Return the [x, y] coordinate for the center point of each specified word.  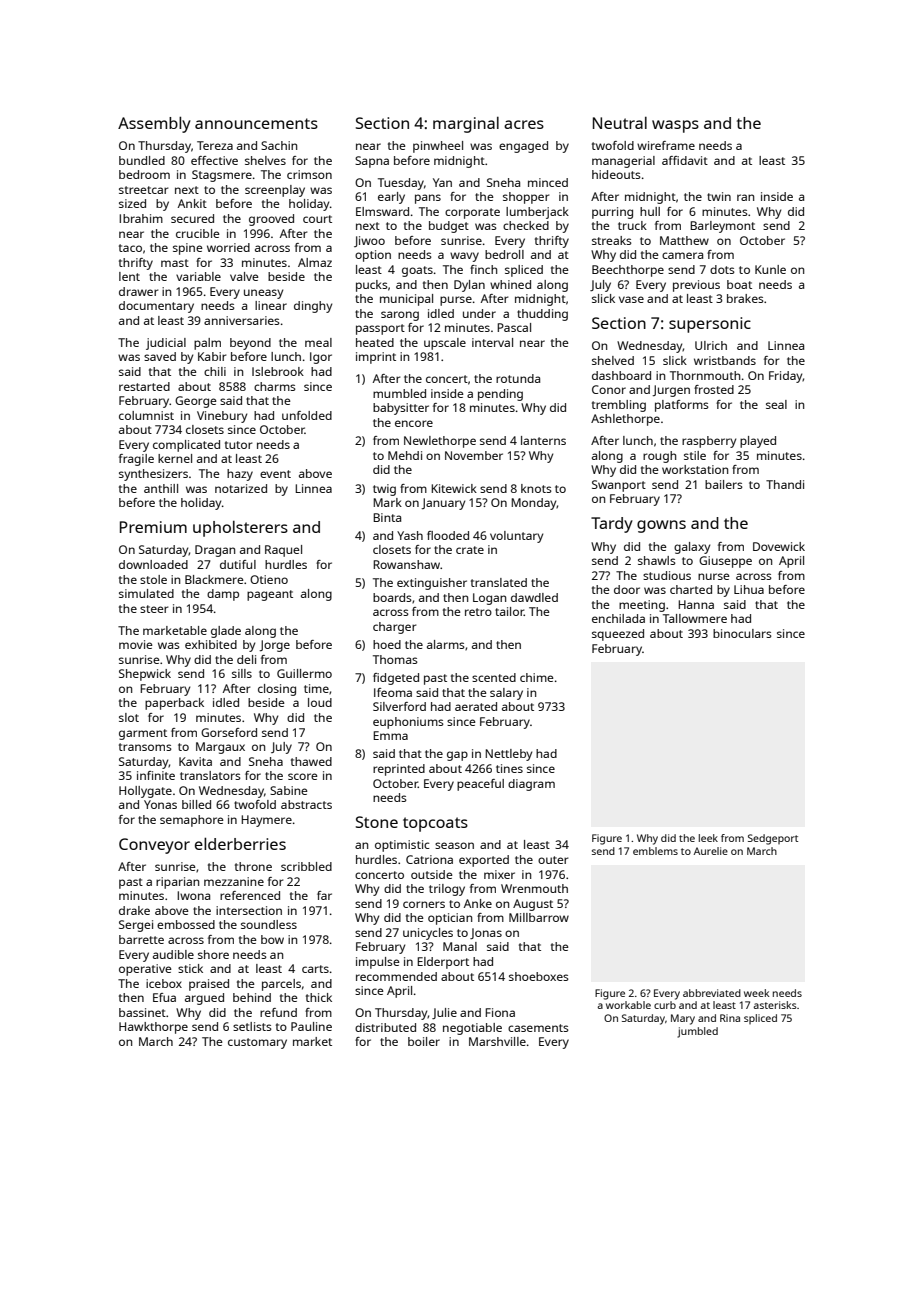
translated [499, 582]
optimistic [402, 846]
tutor [238, 445]
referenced [250, 895]
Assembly [154, 124]
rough [659, 457]
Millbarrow [539, 917]
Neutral [620, 123]
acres [524, 124]
